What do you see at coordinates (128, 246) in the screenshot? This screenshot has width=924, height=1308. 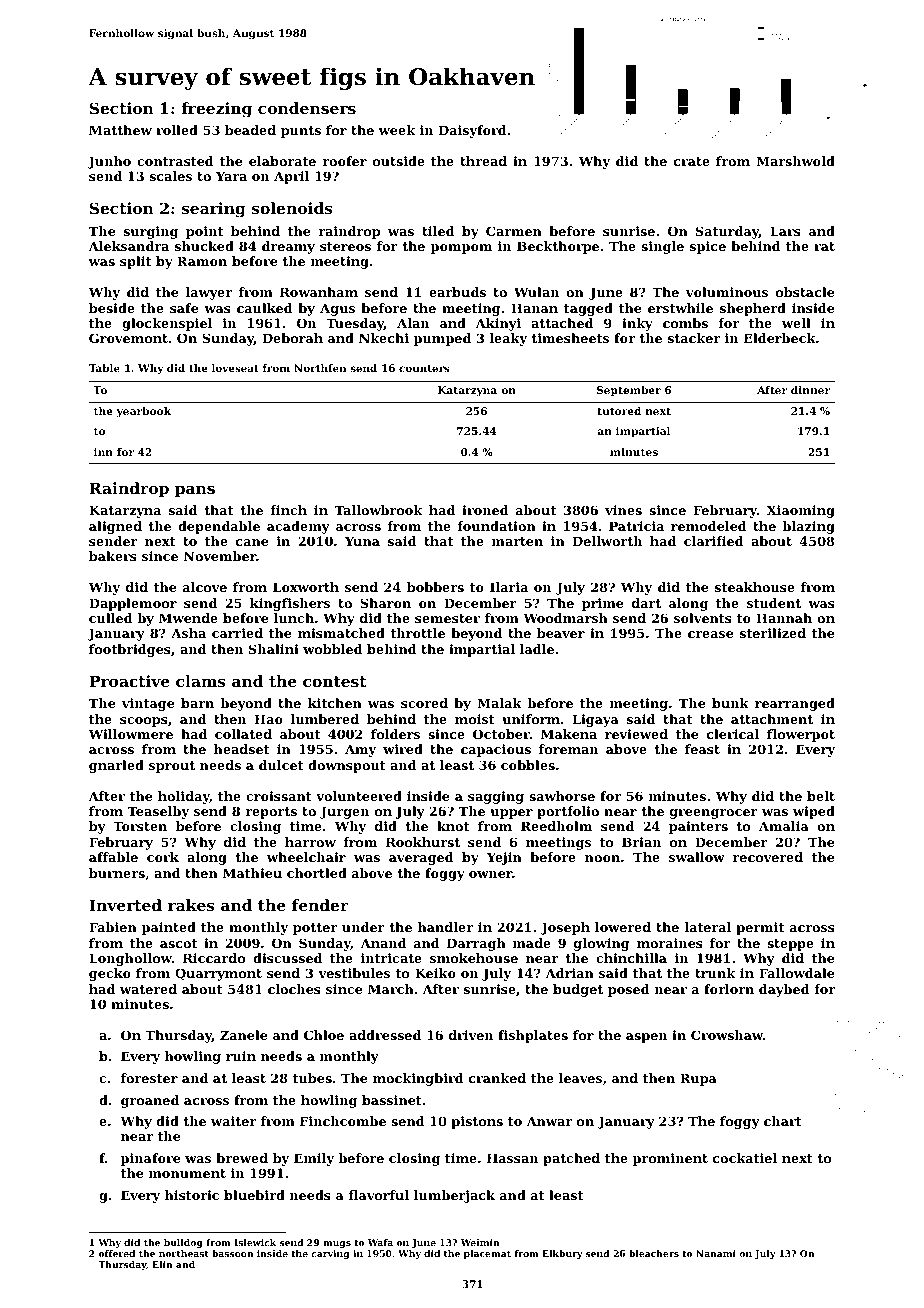 I see `Aleksandra` at bounding box center [128, 246].
